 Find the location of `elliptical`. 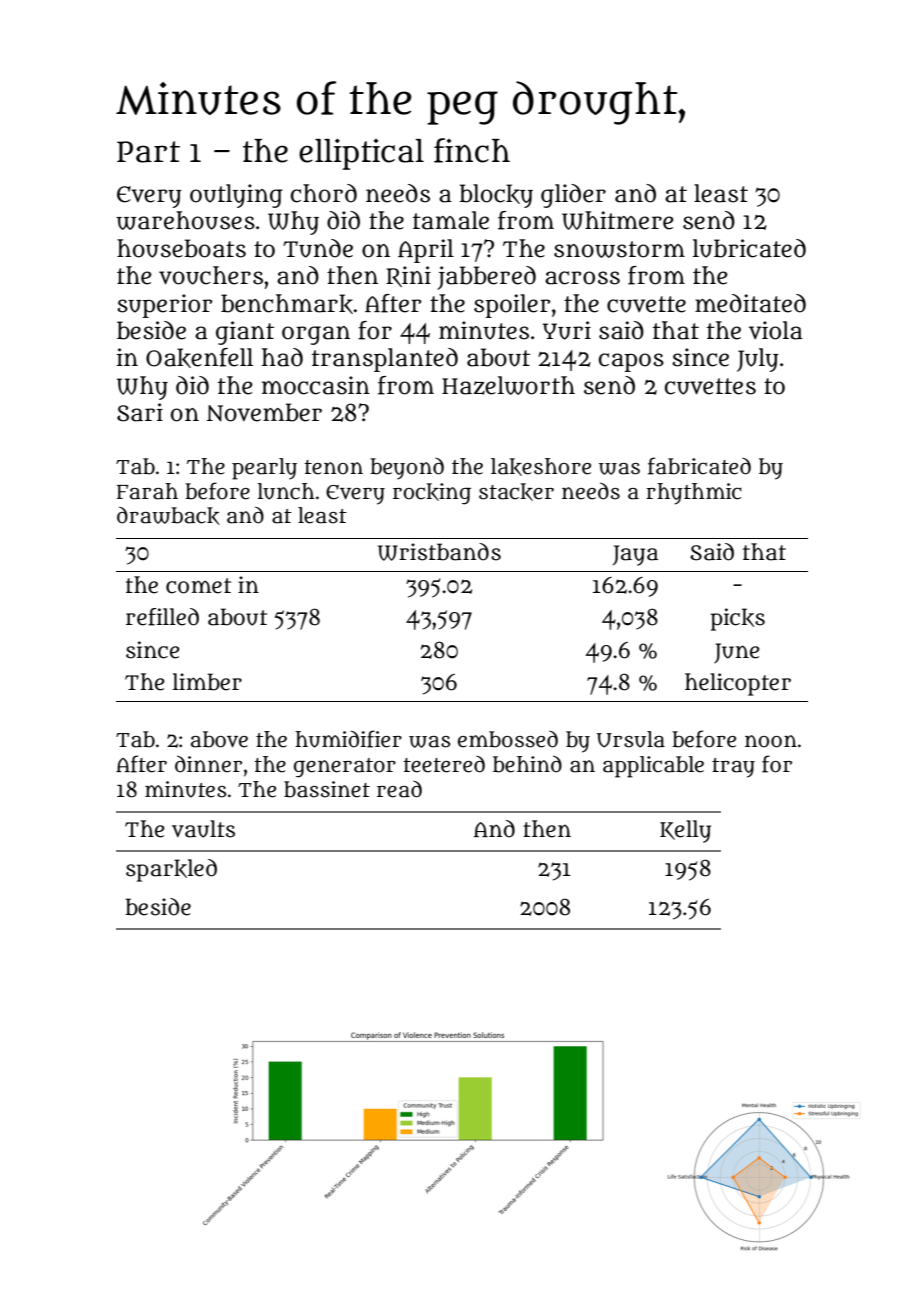

elliptical is located at coordinates (361, 154).
